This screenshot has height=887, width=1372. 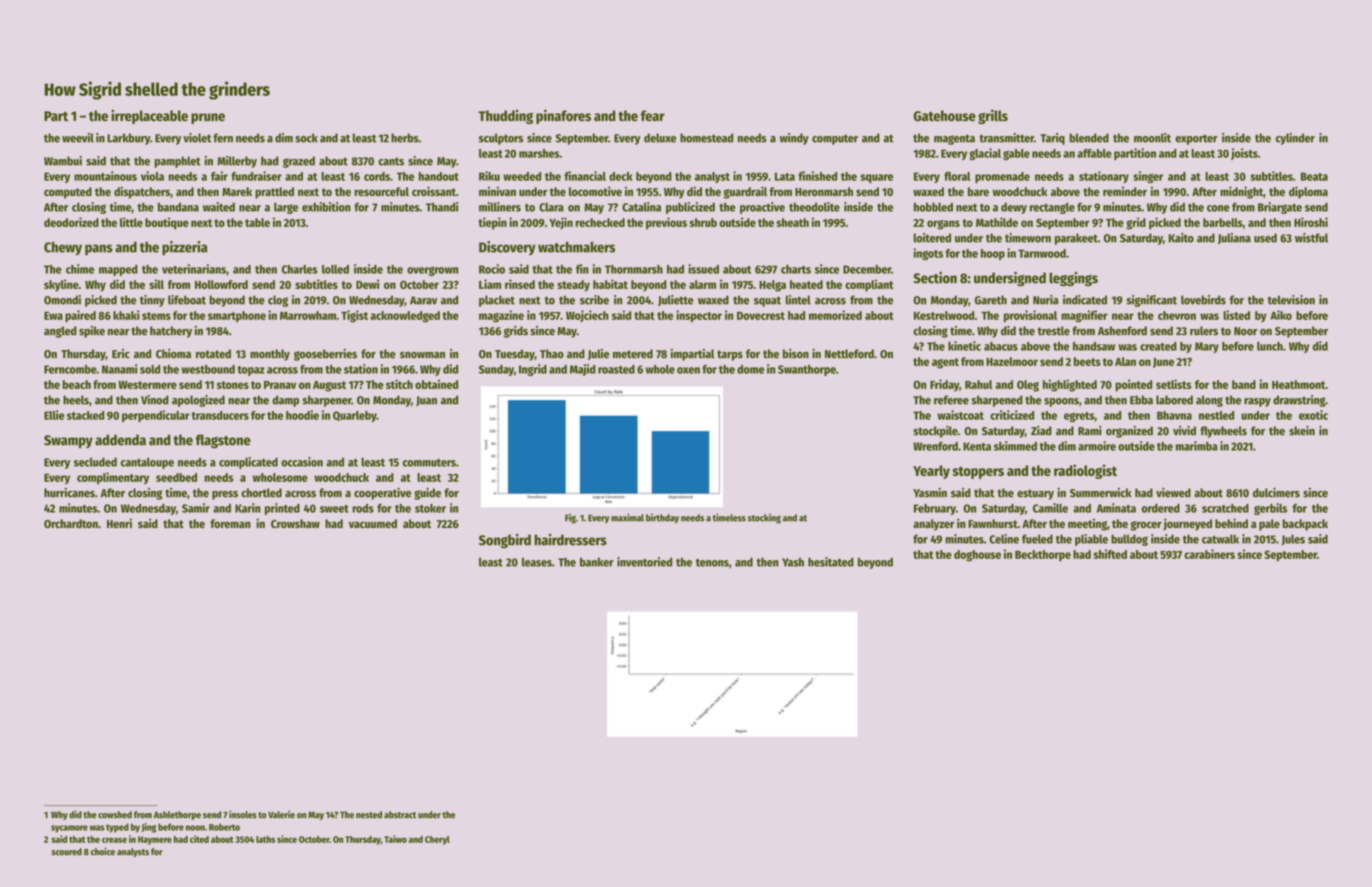 I want to click on abstract, so click(x=400, y=815).
